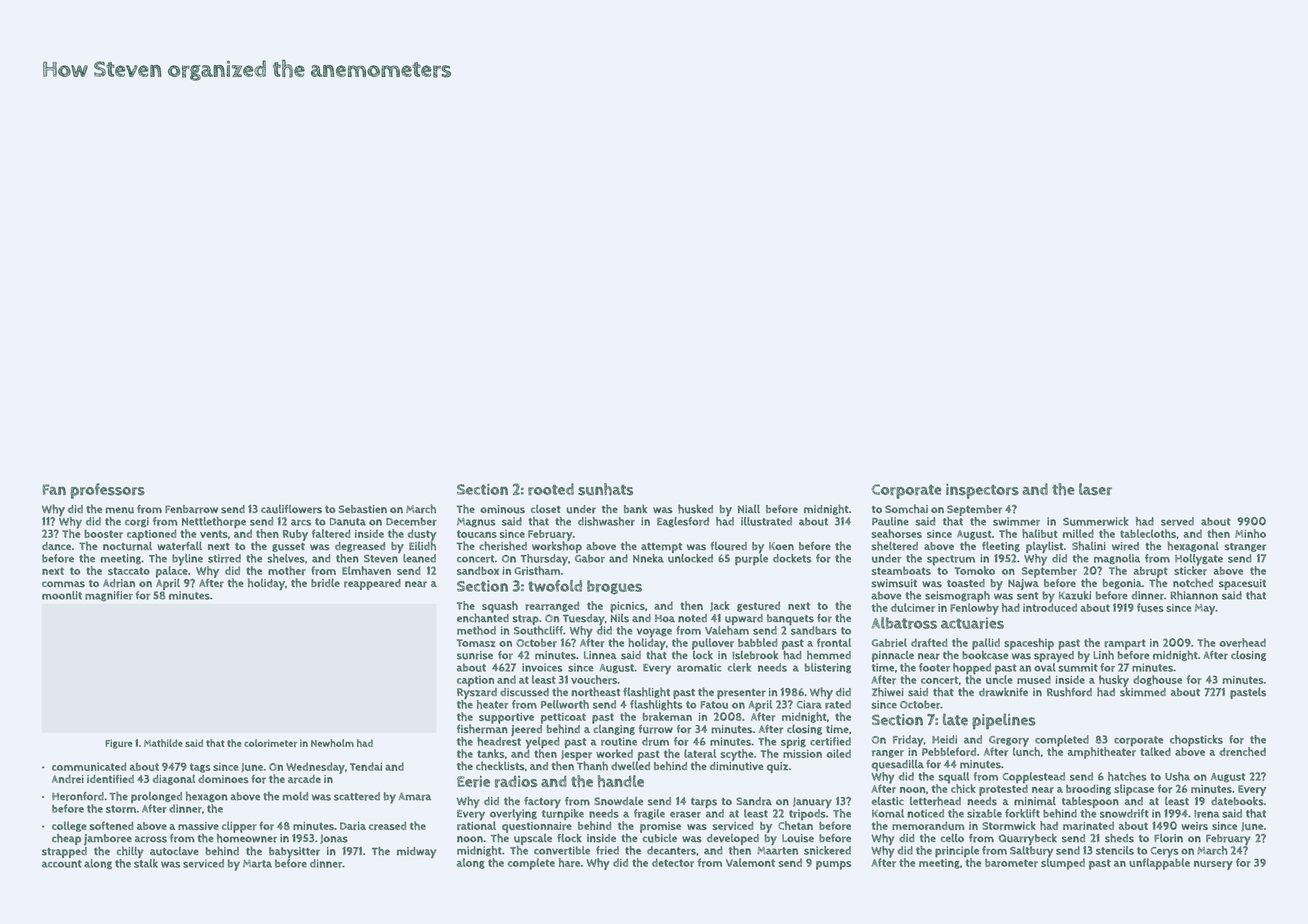 The image size is (1308, 924). Describe the element at coordinates (476, 523) in the document. I see `Magnus` at that location.
